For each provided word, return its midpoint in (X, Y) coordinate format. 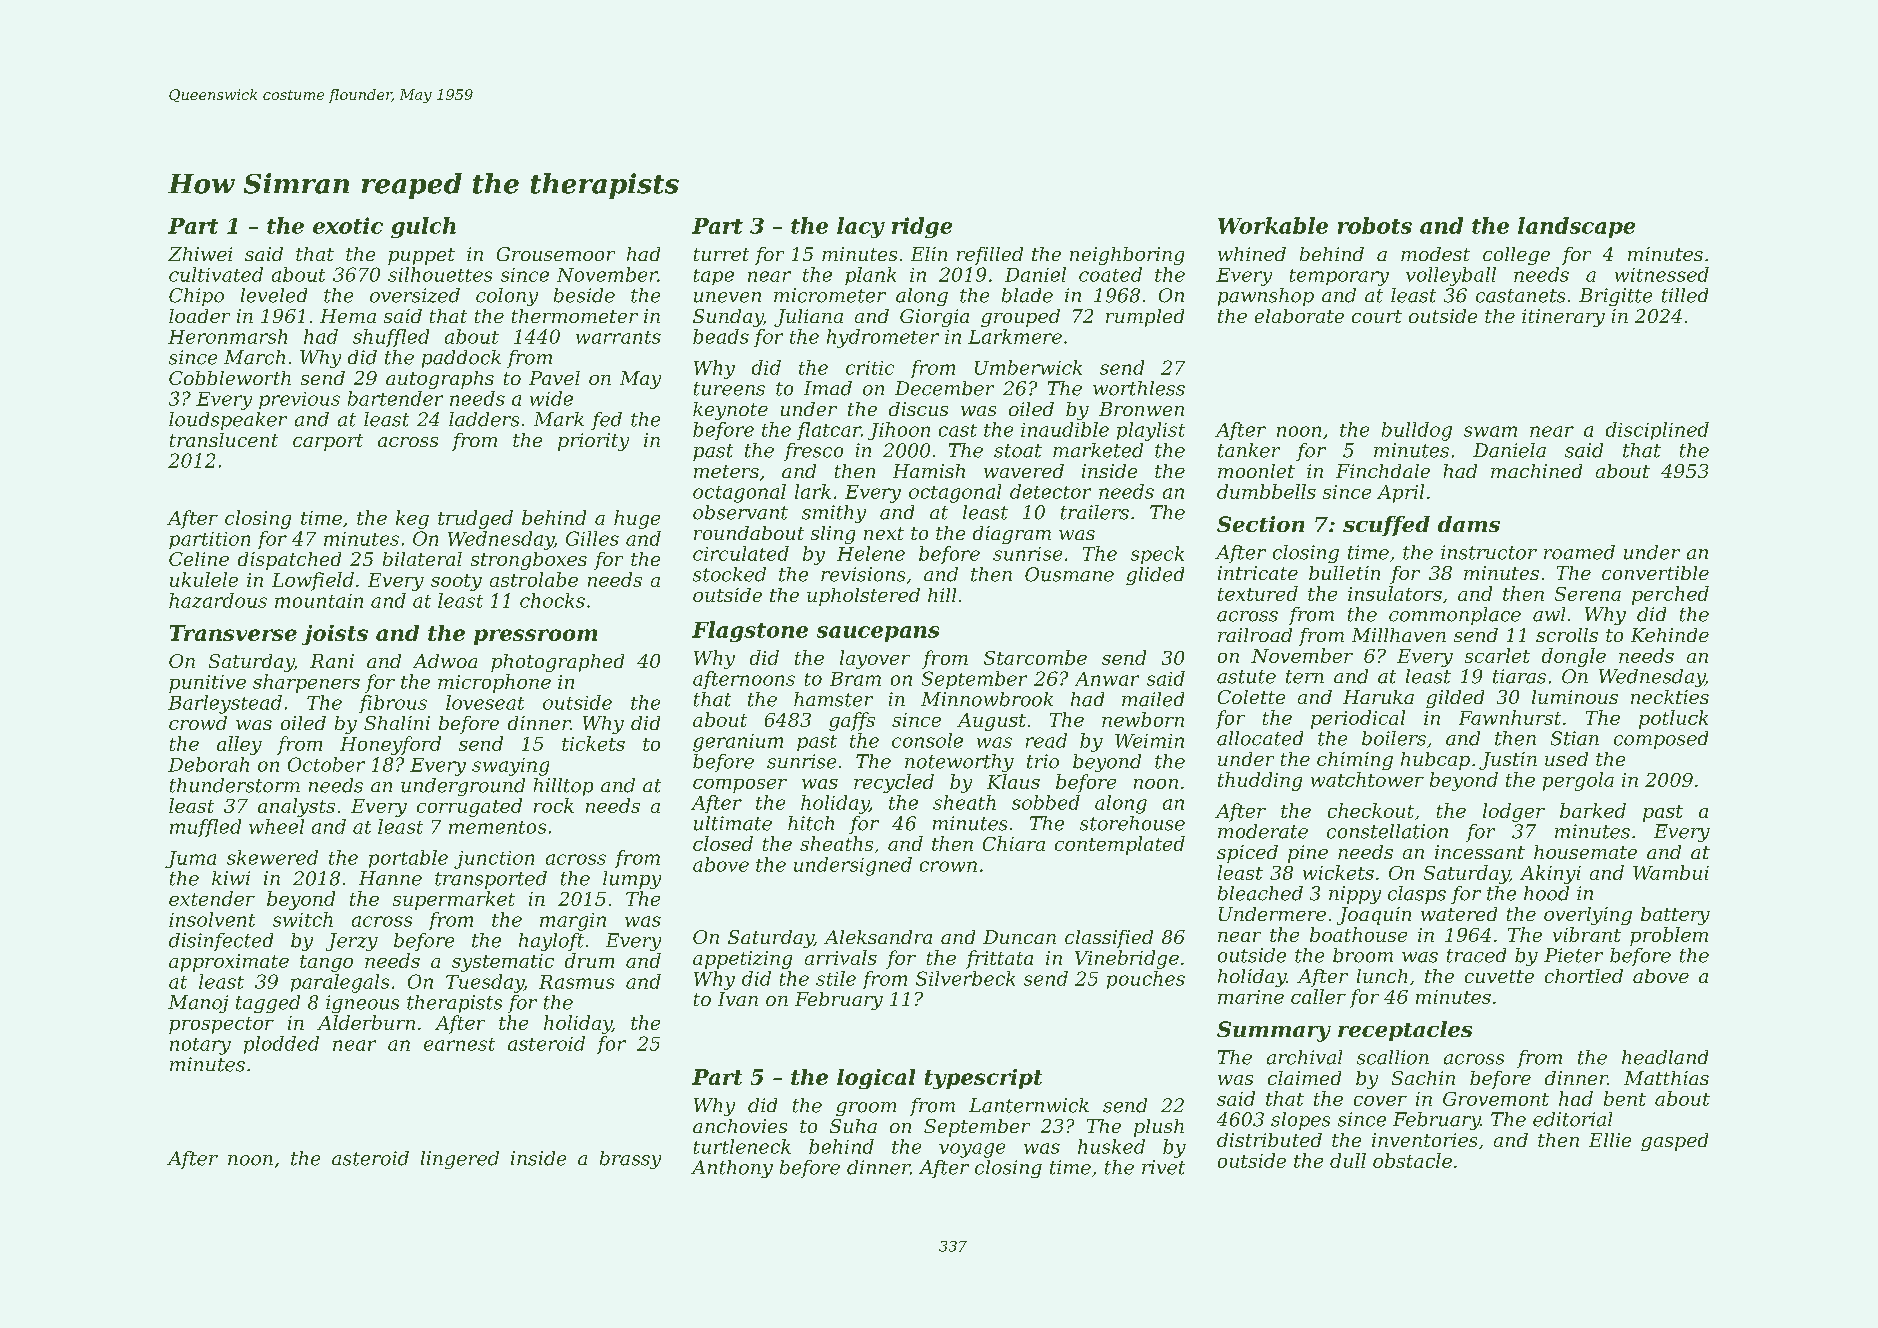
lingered (460, 1160)
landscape (1576, 227)
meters (726, 471)
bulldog (1417, 431)
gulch (423, 227)
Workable (1273, 225)
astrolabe (534, 579)
